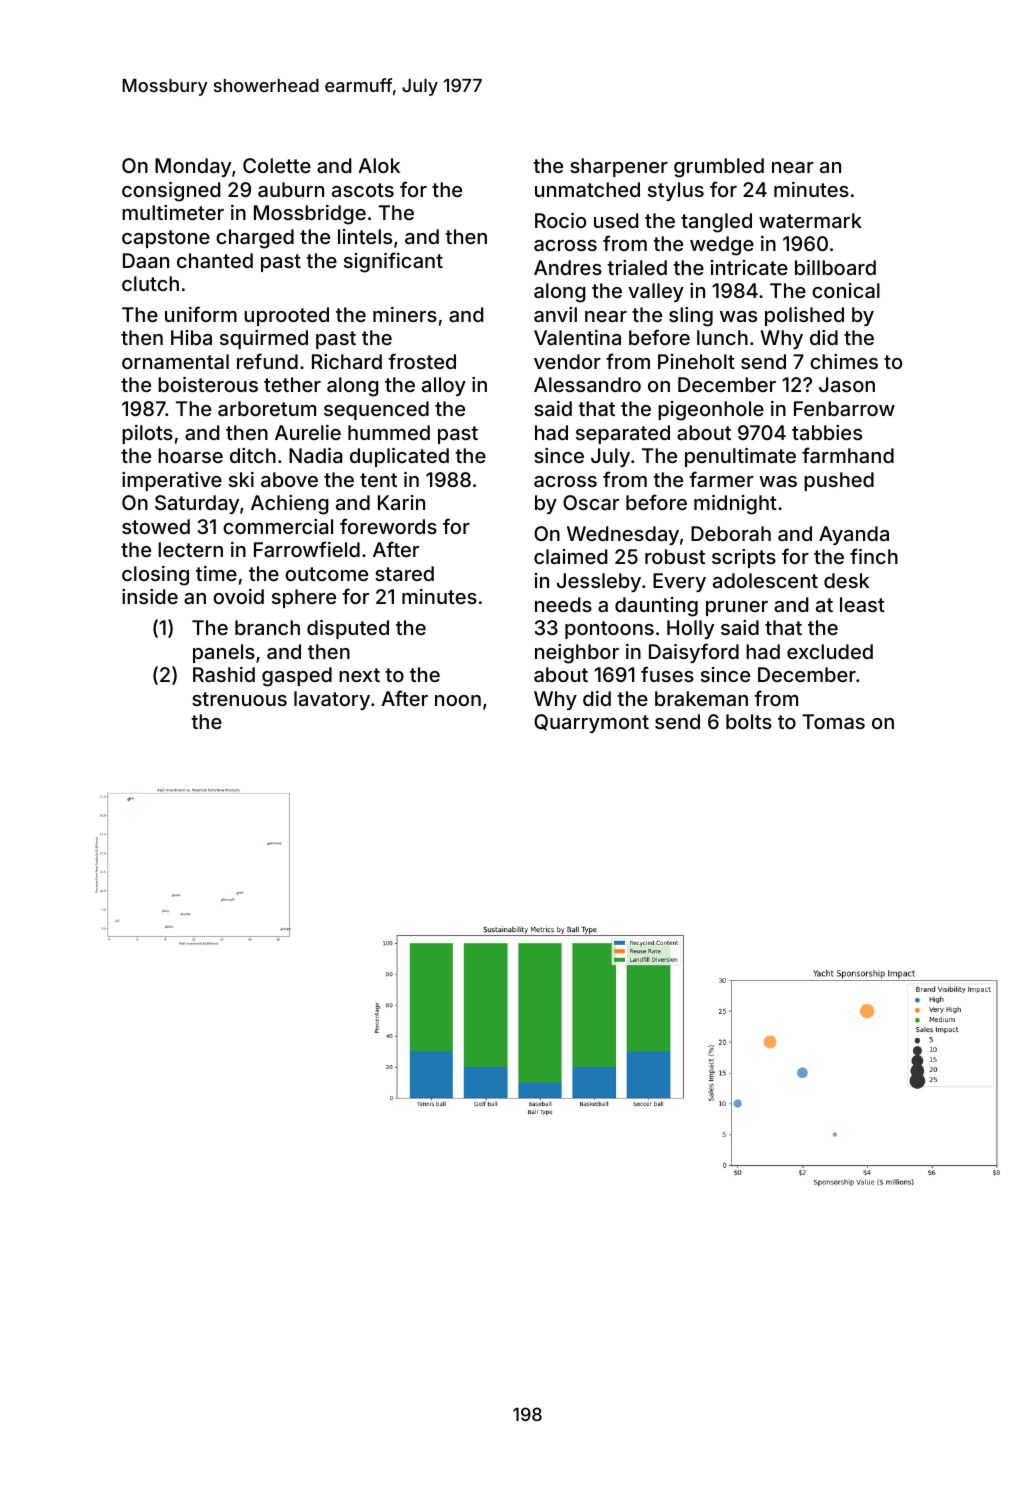 This screenshot has height=1485, width=1025. I want to click on pushed, so click(839, 481).
